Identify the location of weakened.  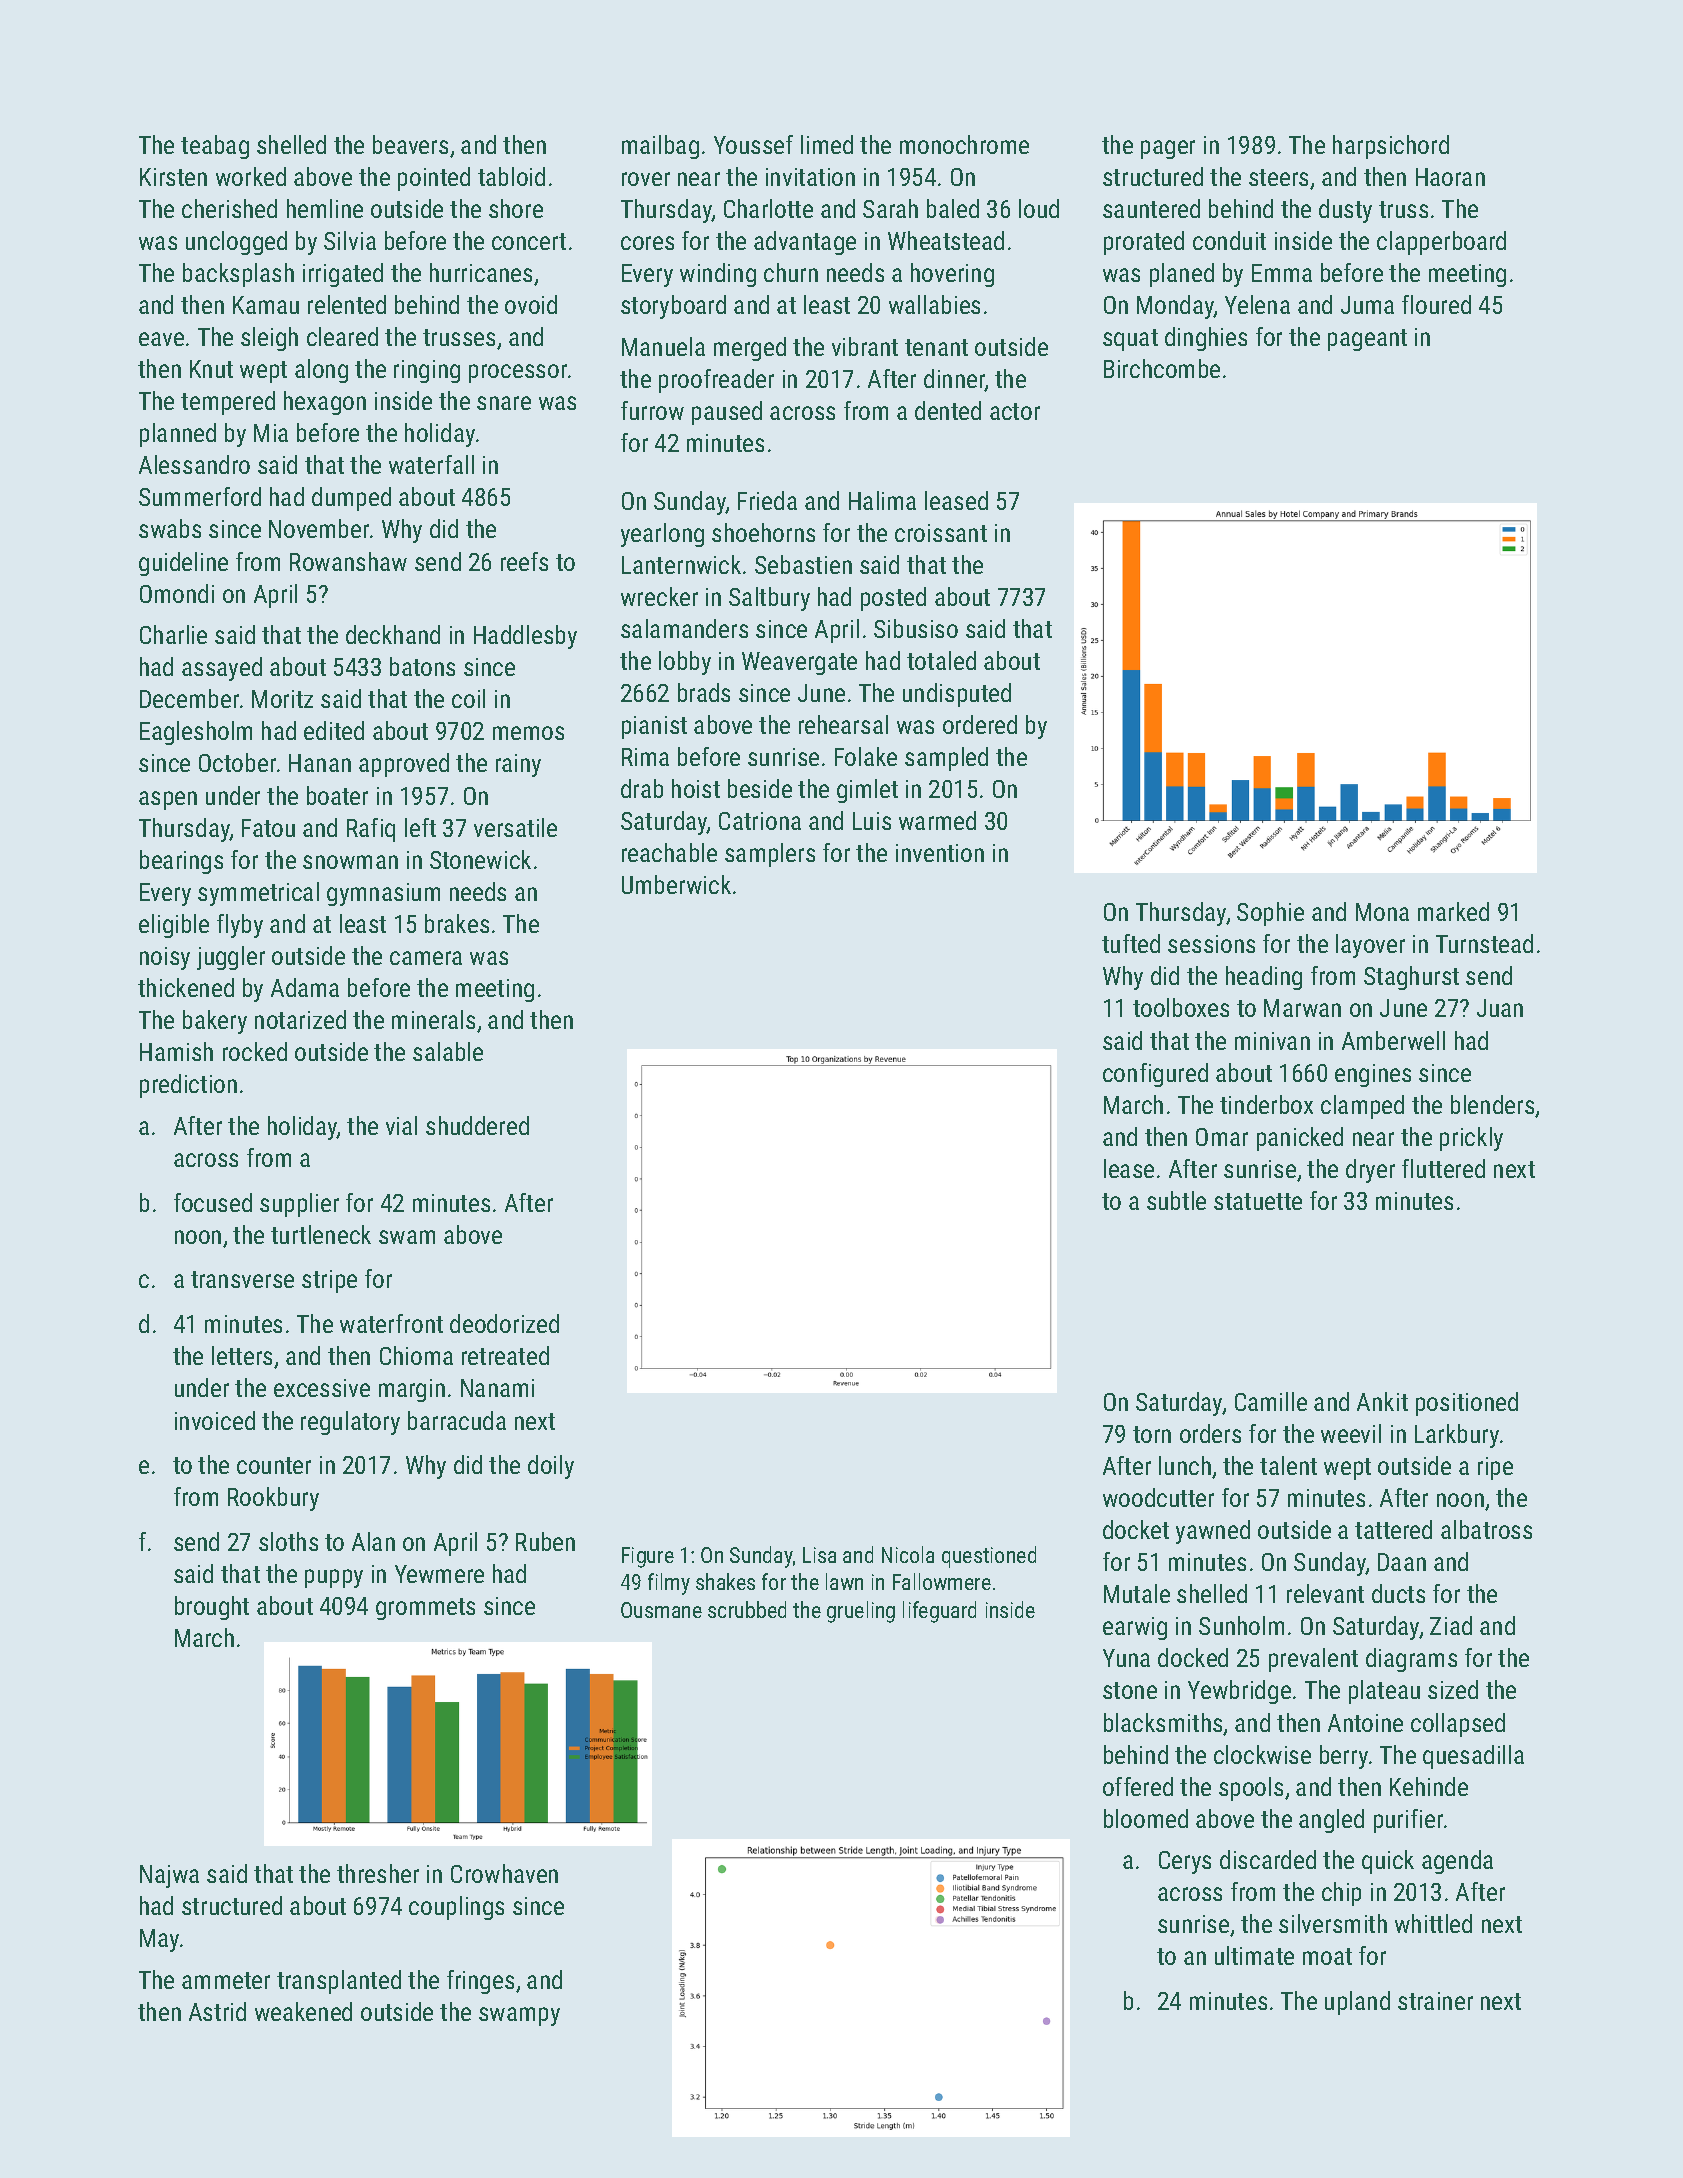
(303, 2011).
